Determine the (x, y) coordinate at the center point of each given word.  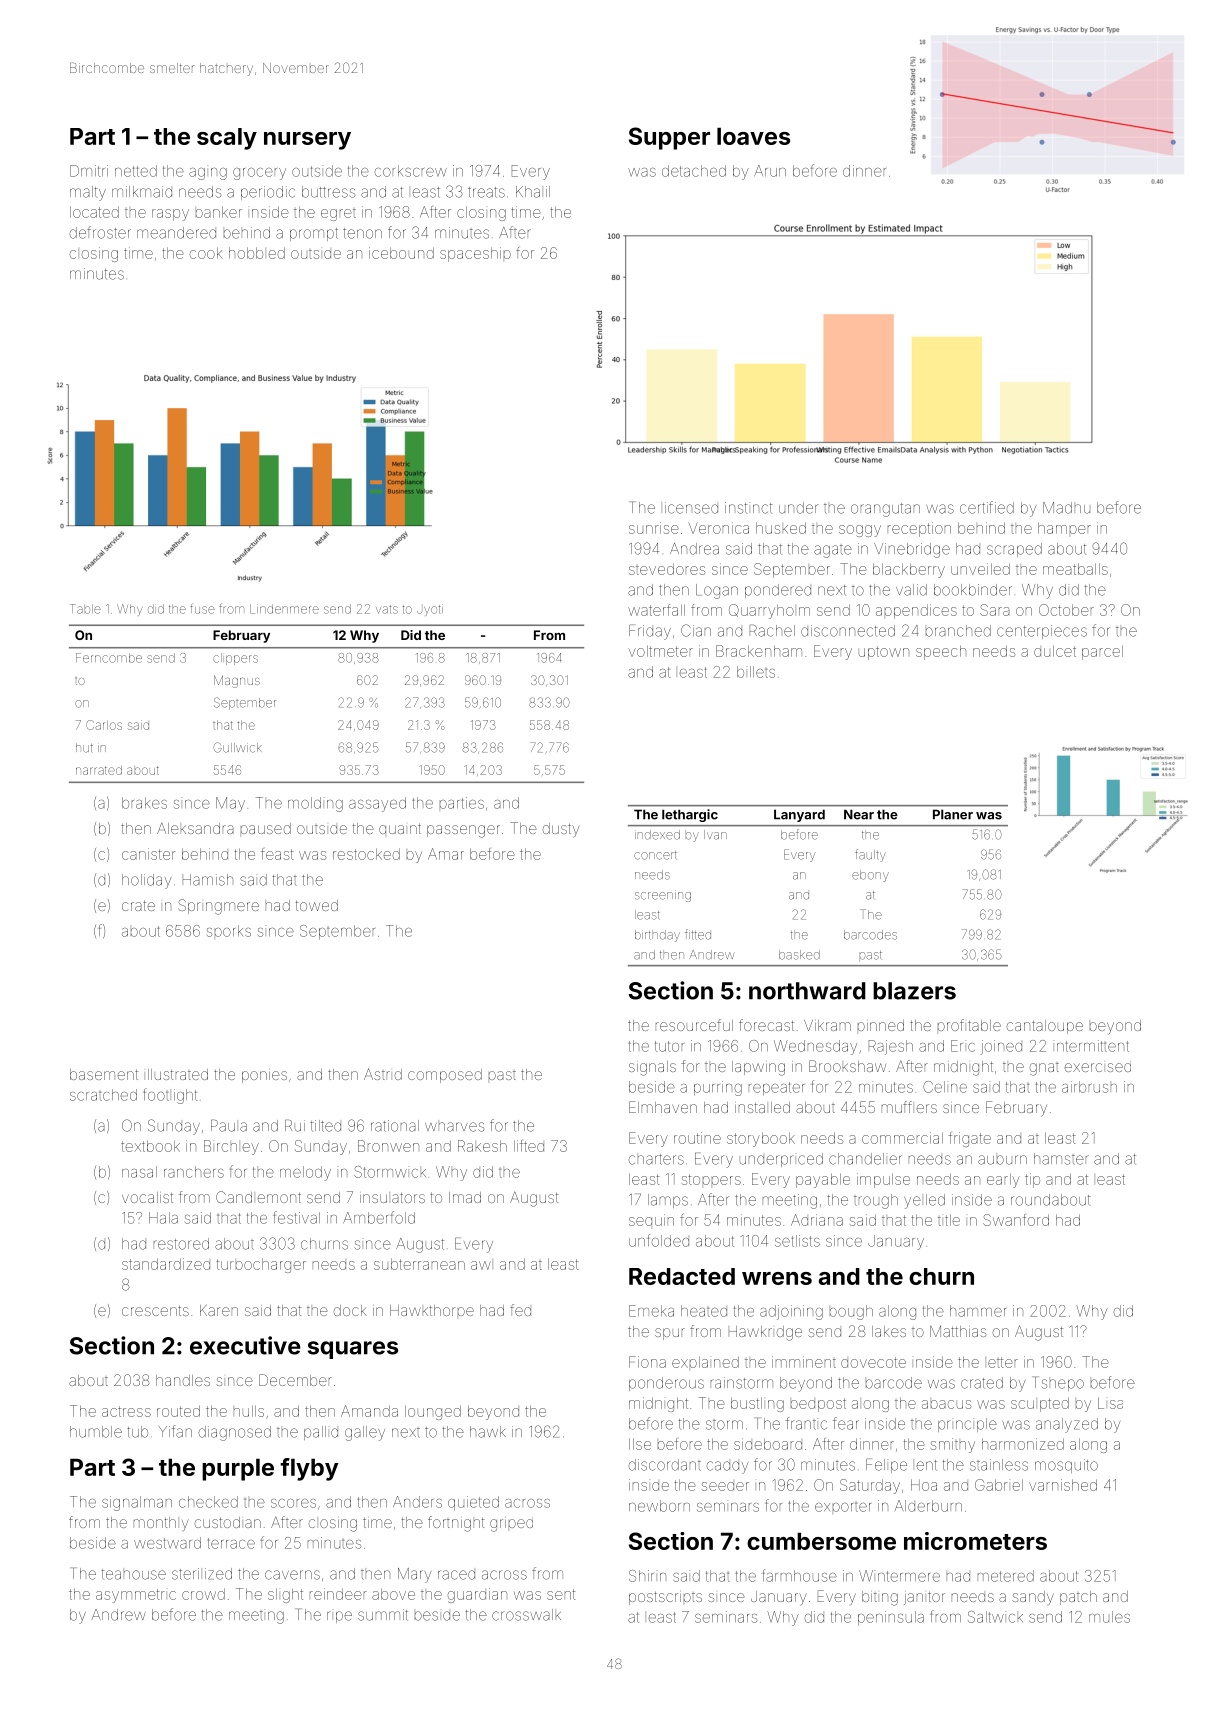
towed (317, 905)
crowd (203, 1594)
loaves (753, 136)
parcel (1102, 652)
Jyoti (430, 609)
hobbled (257, 253)
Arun (770, 171)
